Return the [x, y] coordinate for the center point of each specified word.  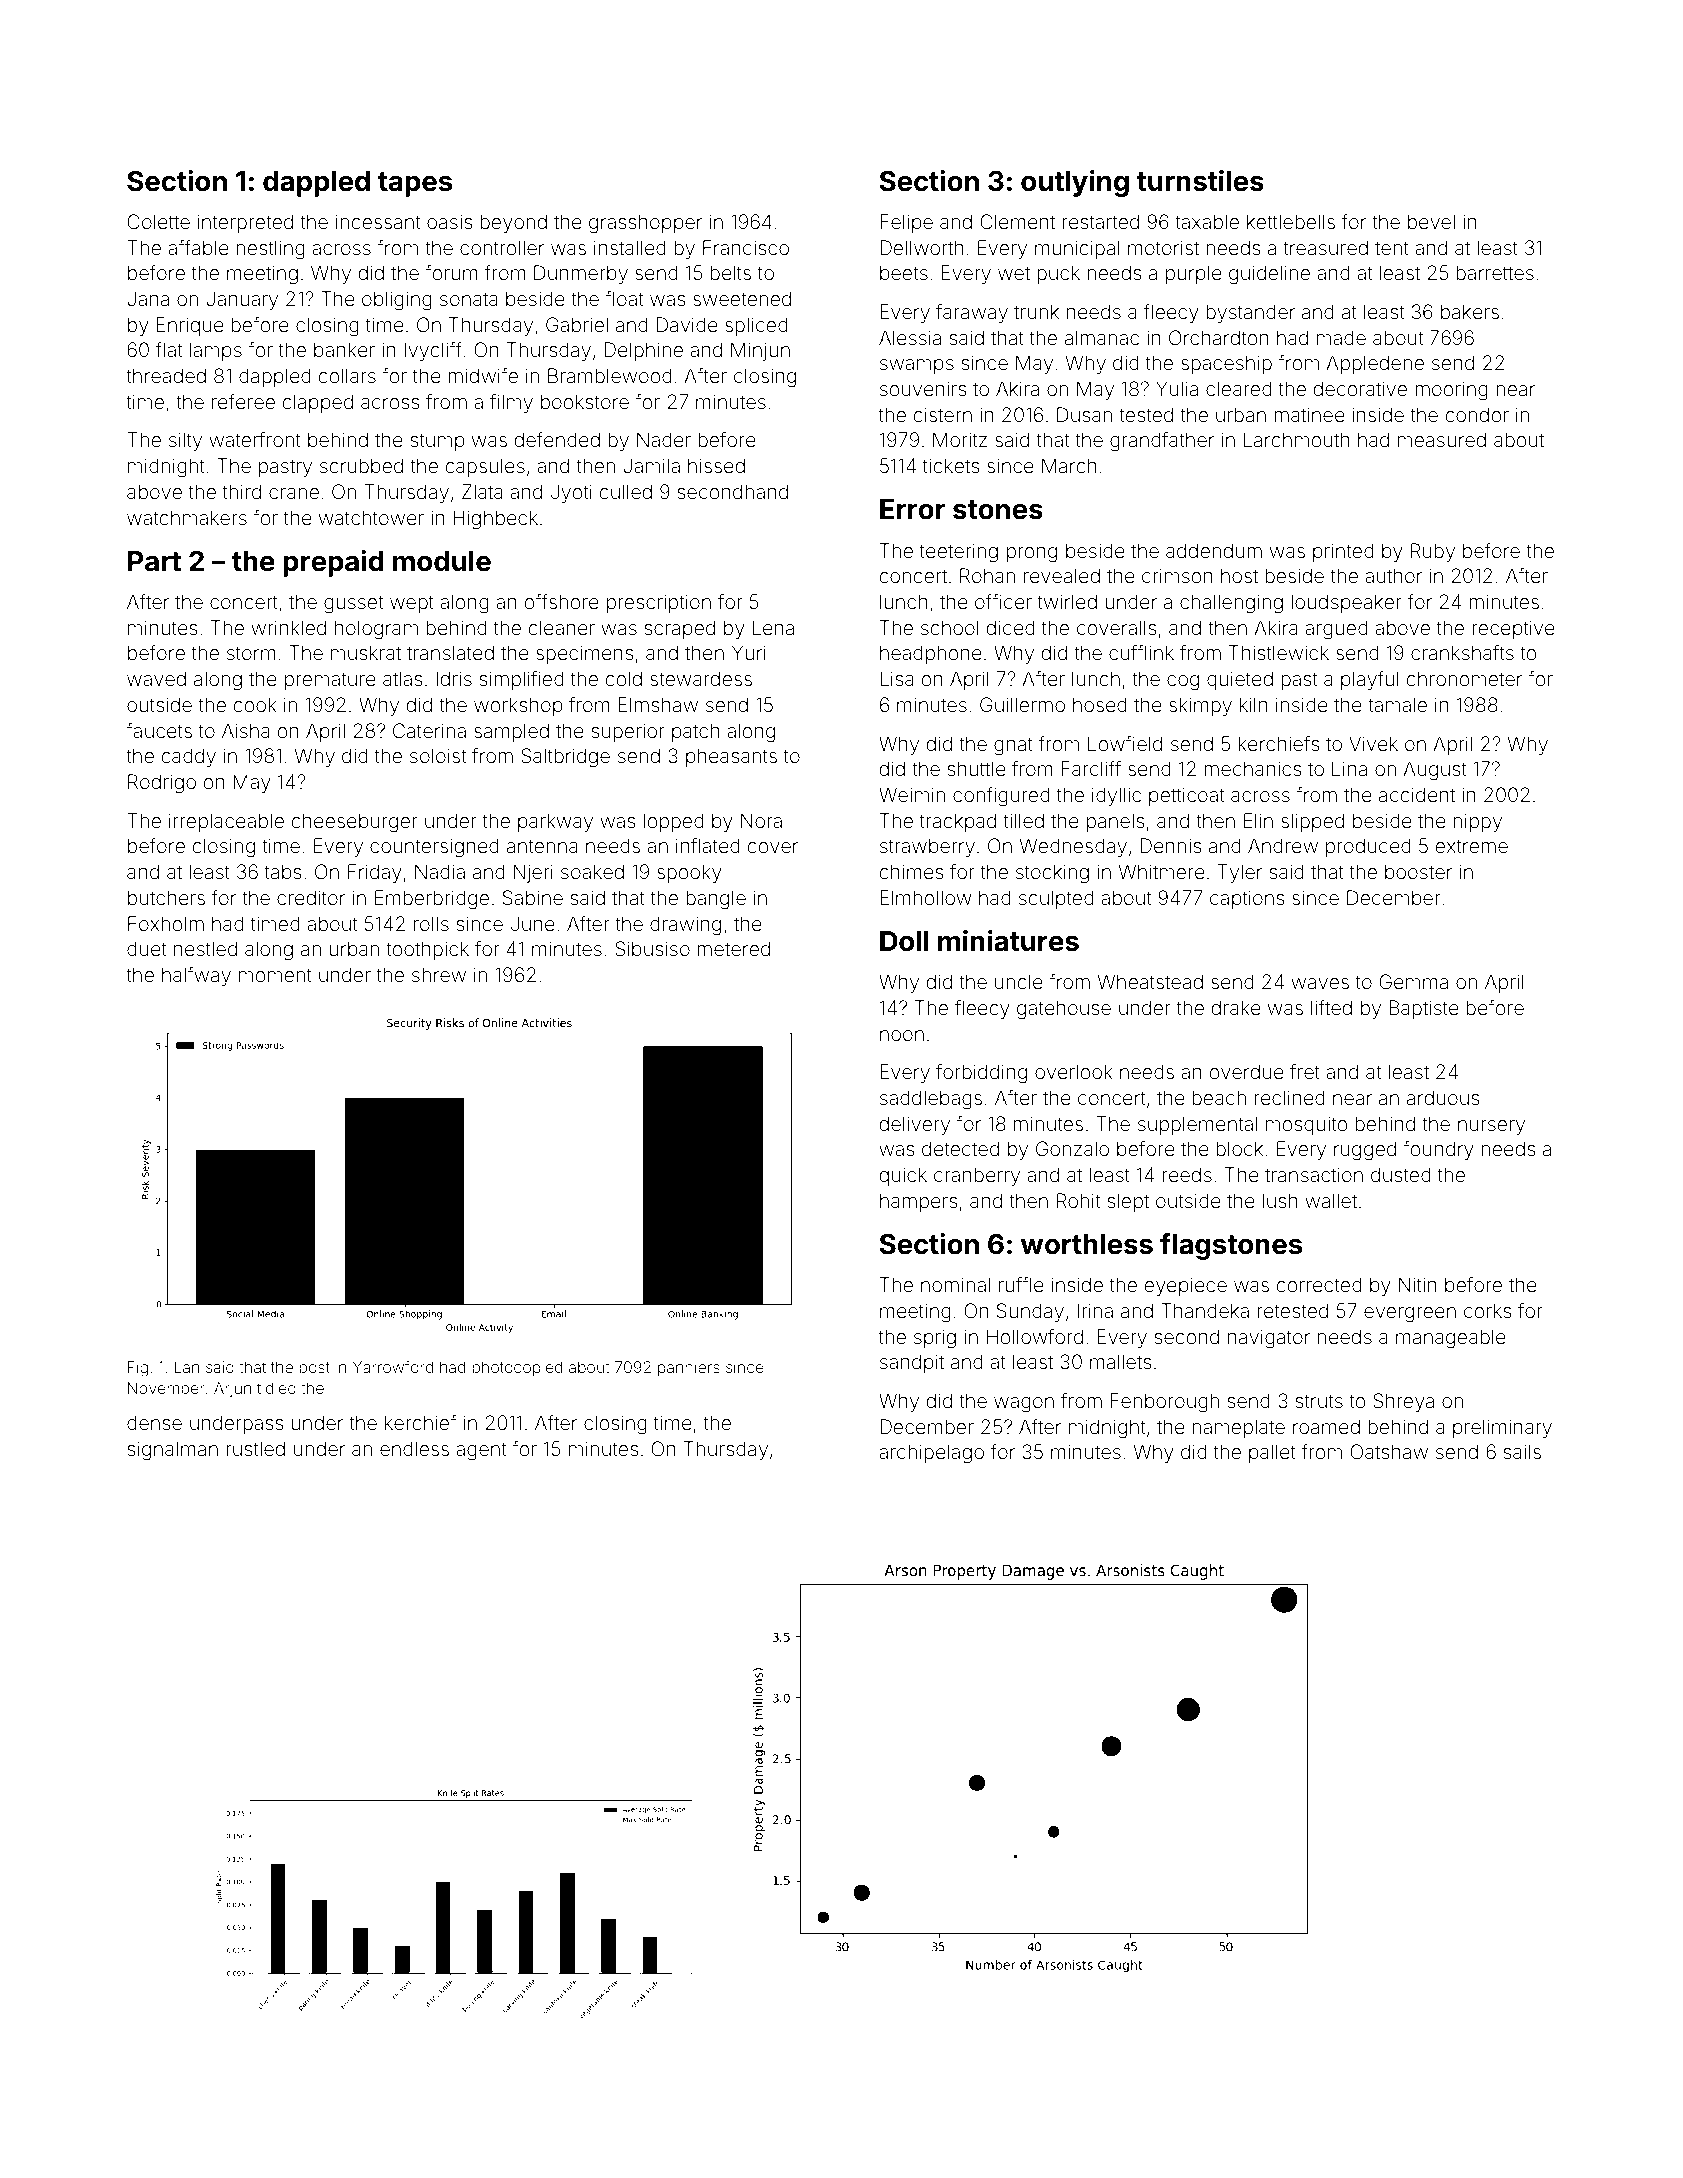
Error [912, 509]
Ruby [1433, 552]
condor [1477, 414]
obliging [397, 301]
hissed [716, 465]
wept [412, 604]
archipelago [931, 1454]
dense [154, 1422]
